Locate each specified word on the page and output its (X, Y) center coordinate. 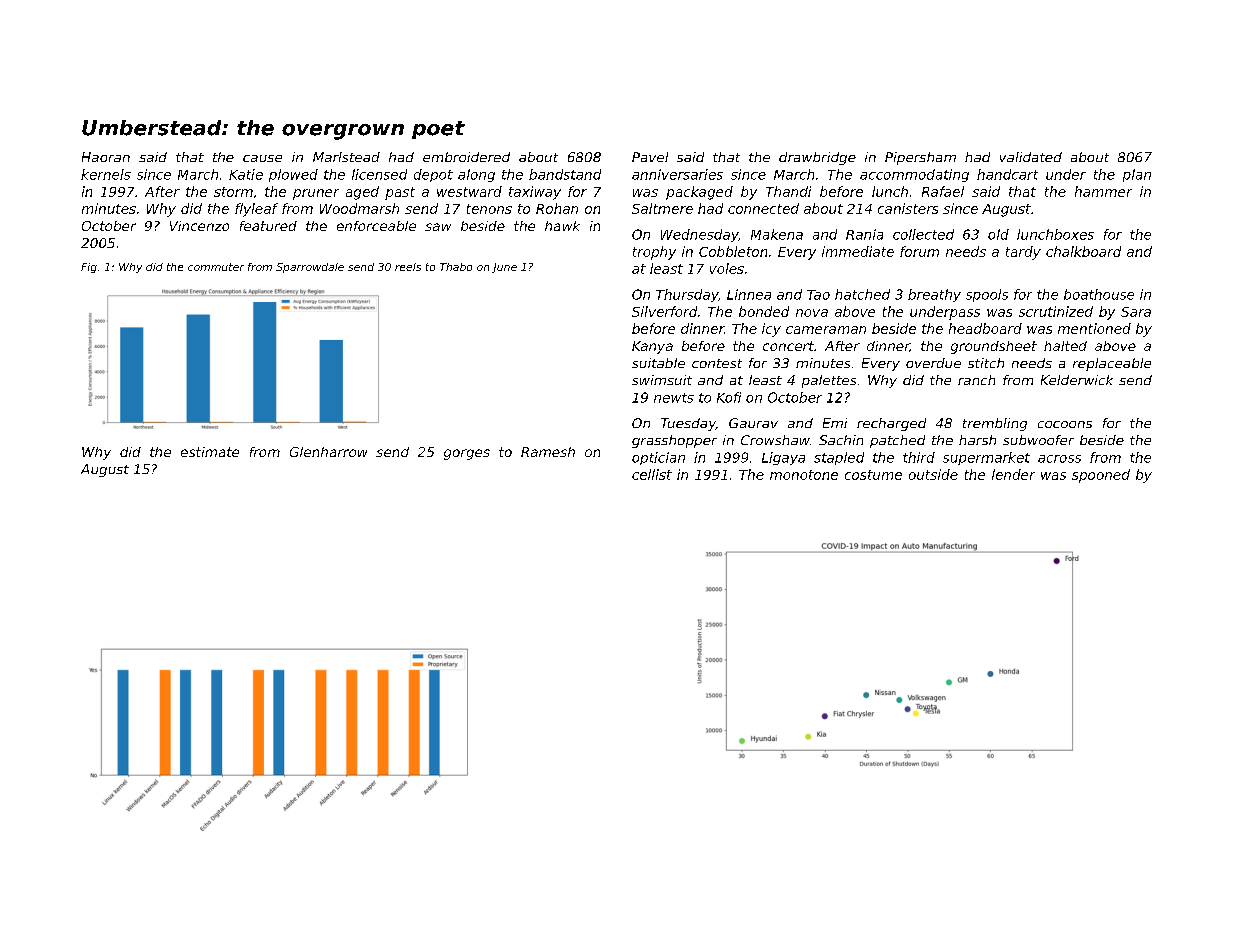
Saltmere (662, 208)
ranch (976, 380)
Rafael (943, 191)
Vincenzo (199, 226)
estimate (210, 452)
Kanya (652, 347)
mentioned (1094, 328)
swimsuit (662, 380)
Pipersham (920, 158)
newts (674, 398)
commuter (216, 267)
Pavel (650, 157)
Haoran (106, 157)
